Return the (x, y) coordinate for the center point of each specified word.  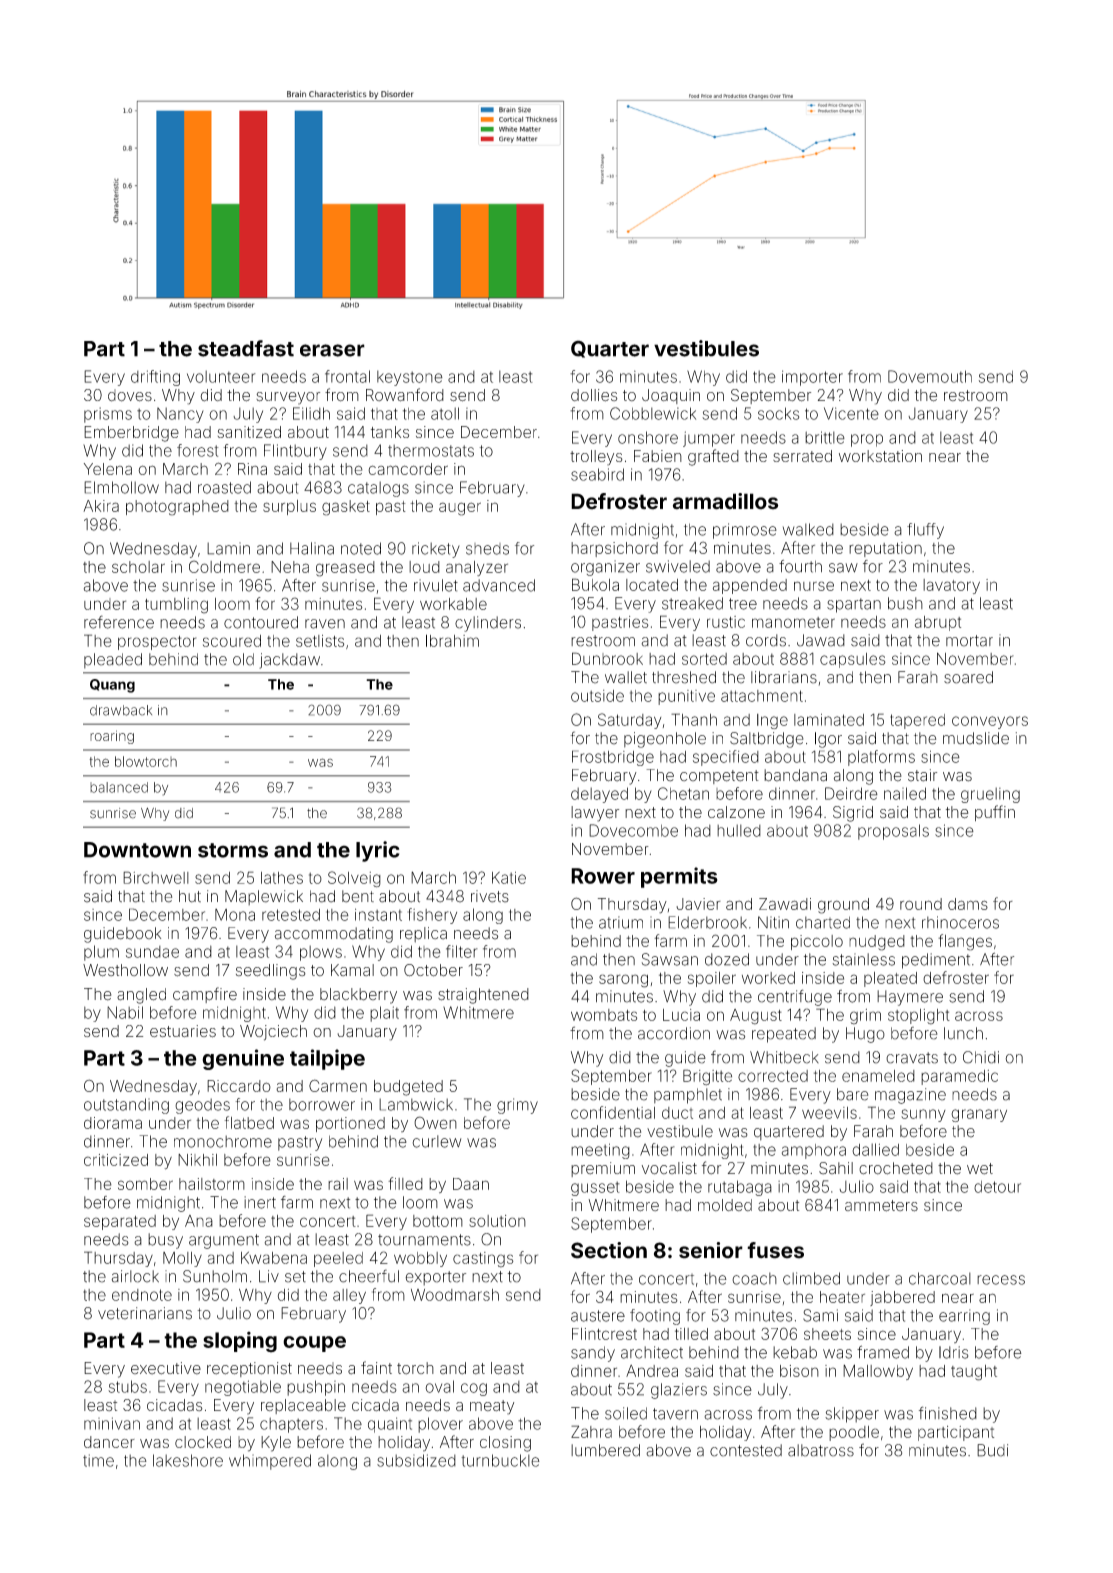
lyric (377, 851)
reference (119, 622)
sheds (487, 549)
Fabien (658, 456)
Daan (471, 1184)
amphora (814, 1151)
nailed (905, 793)
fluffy (925, 531)
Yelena (108, 469)
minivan (112, 1423)
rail (338, 1184)
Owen (435, 1122)
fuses (775, 1250)
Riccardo (239, 1086)
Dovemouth (930, 376)
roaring (112, 737)
